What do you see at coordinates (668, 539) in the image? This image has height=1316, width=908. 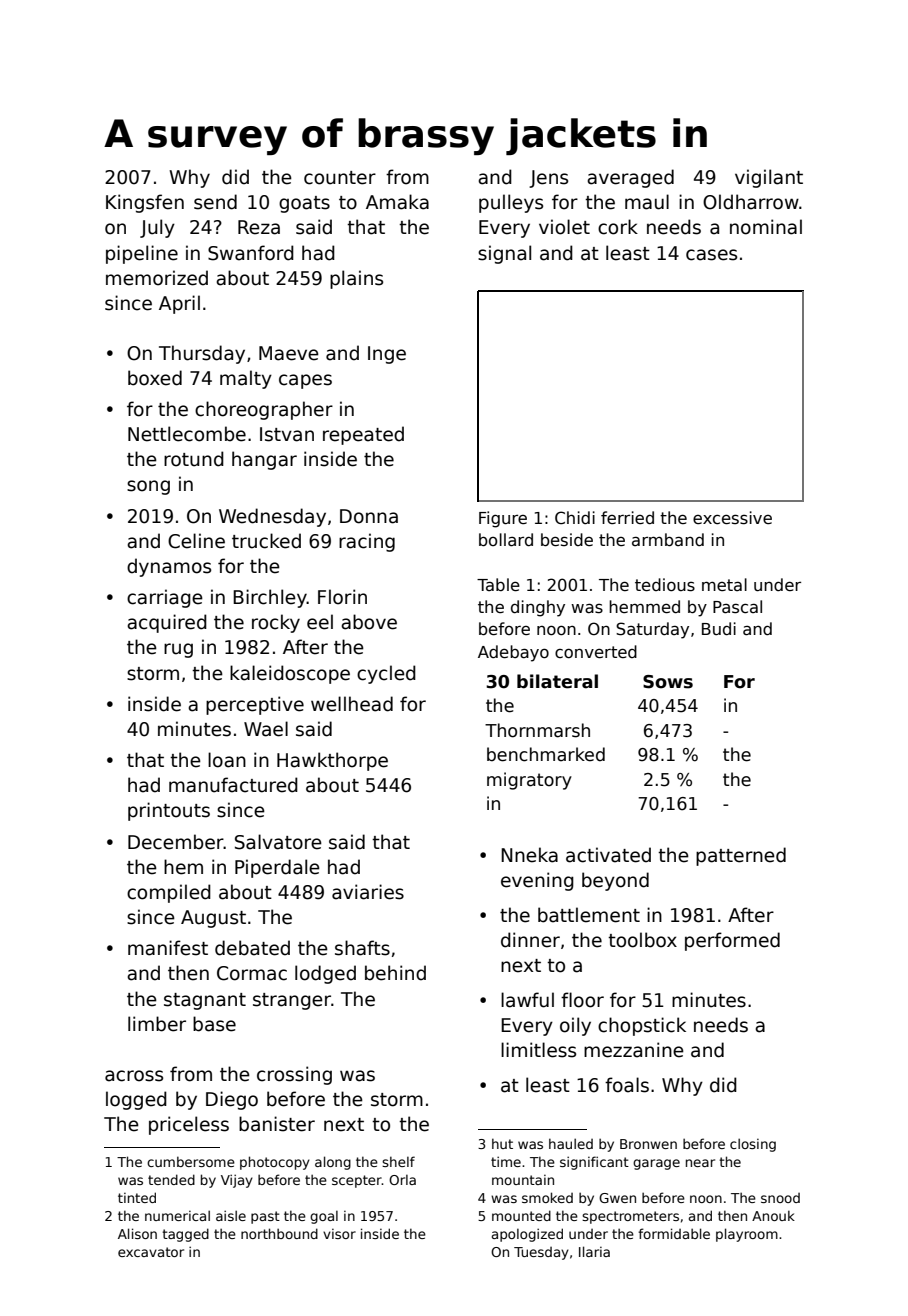 I see `armband` at bounding box center [668, 539].
